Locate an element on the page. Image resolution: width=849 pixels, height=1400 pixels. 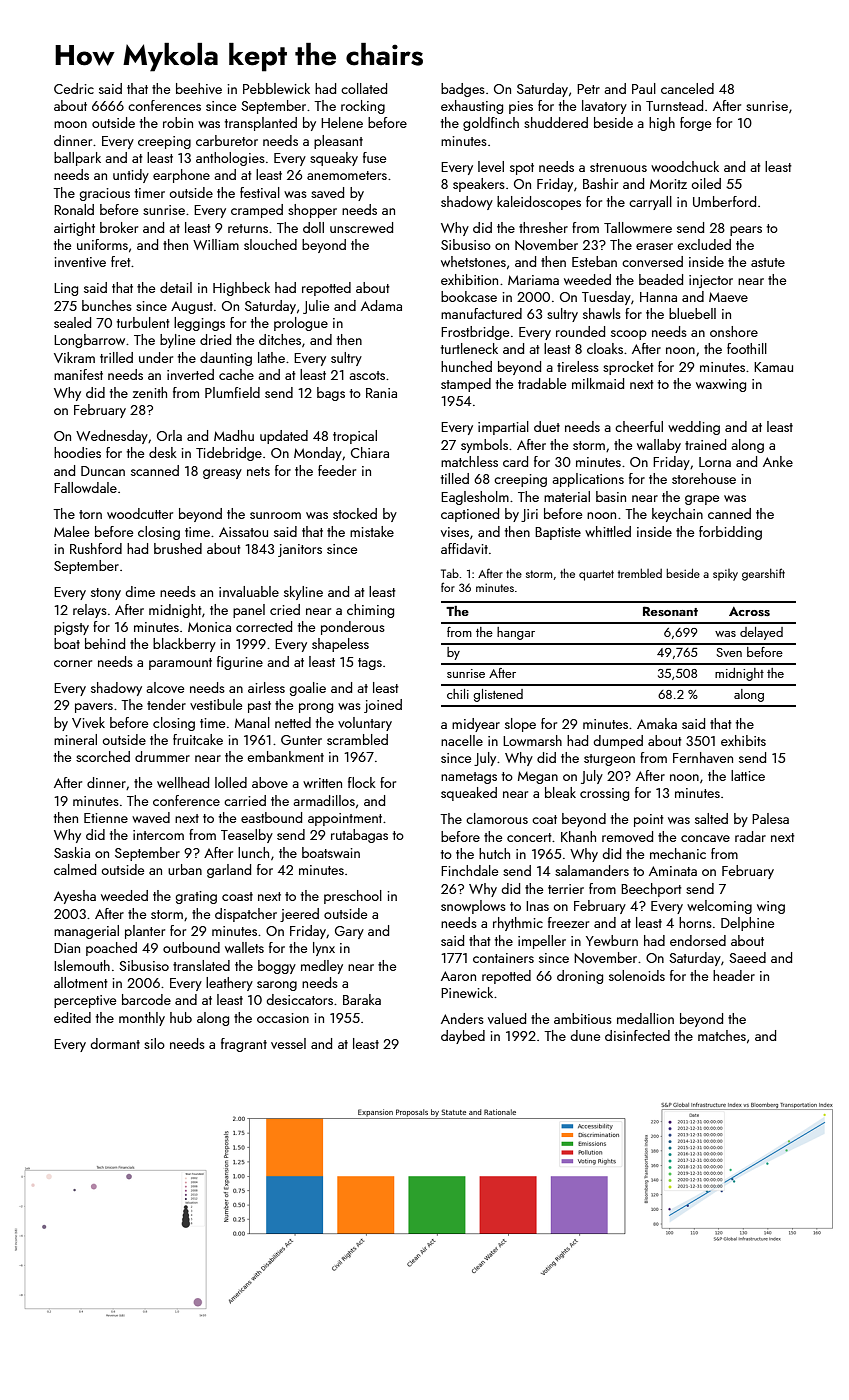
Cedric is located at coordinates (74, 88).
